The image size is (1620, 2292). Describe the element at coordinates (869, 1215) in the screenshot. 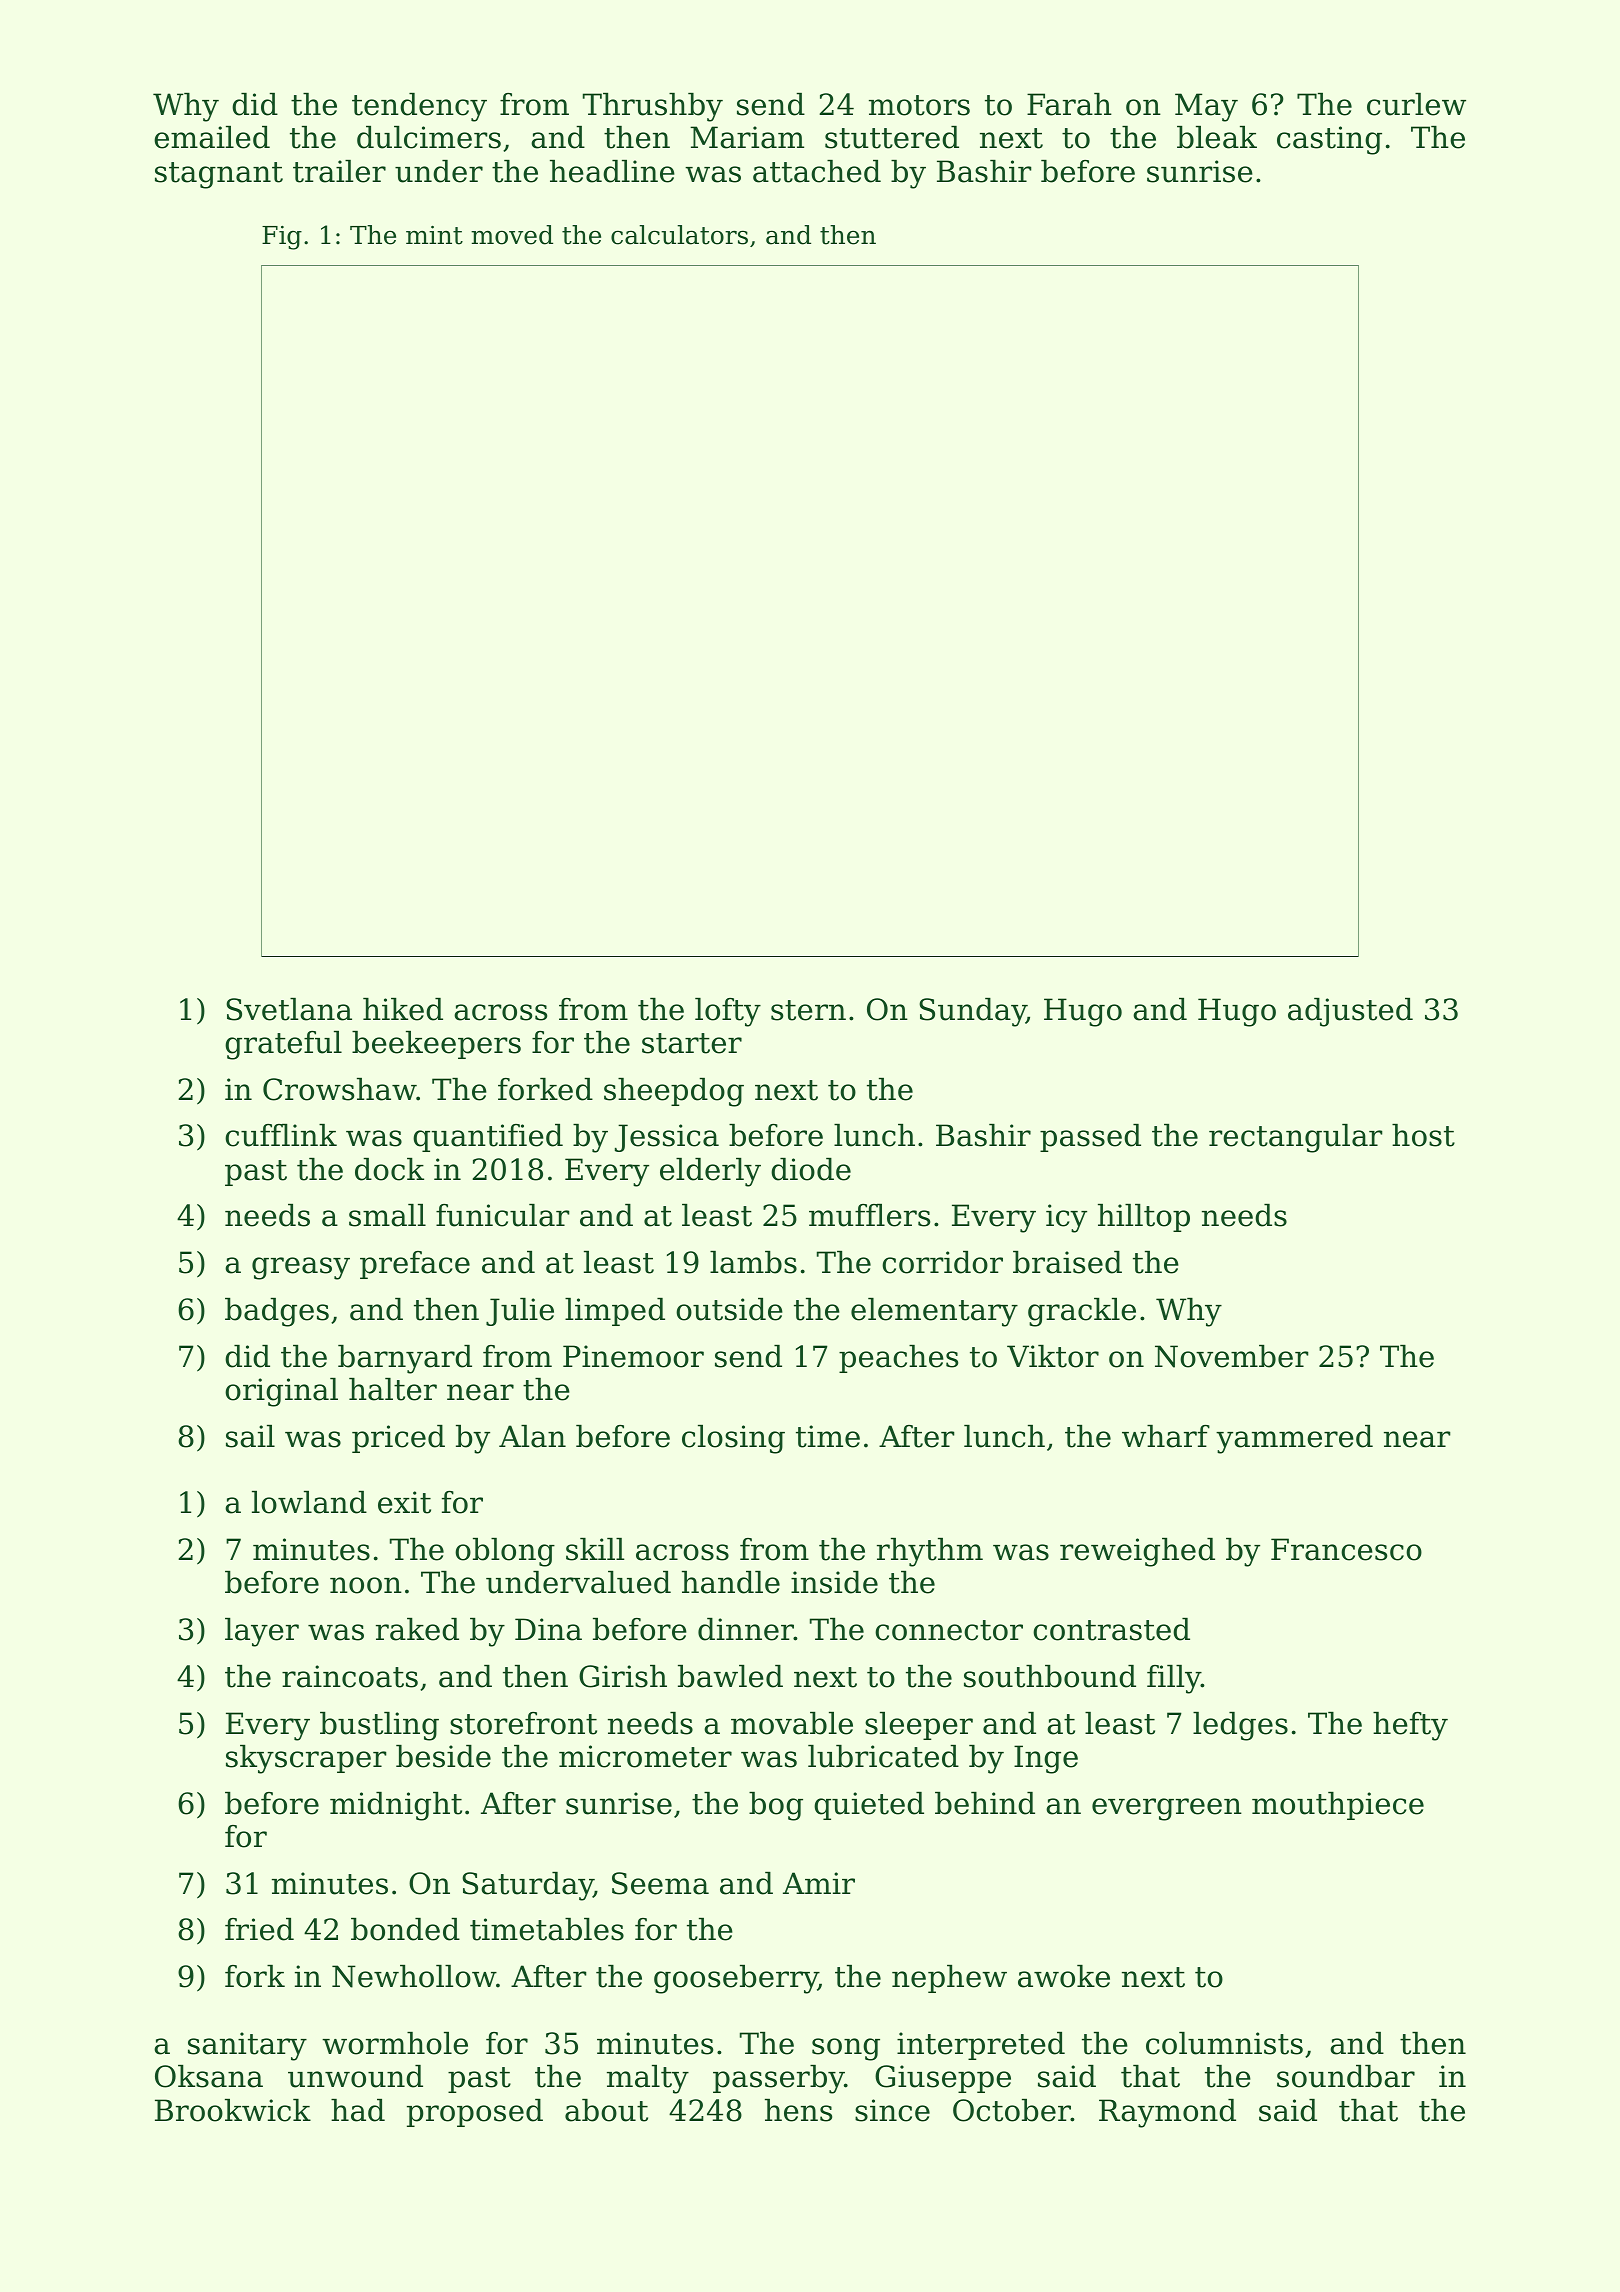

I see `mufflers` at that location.
